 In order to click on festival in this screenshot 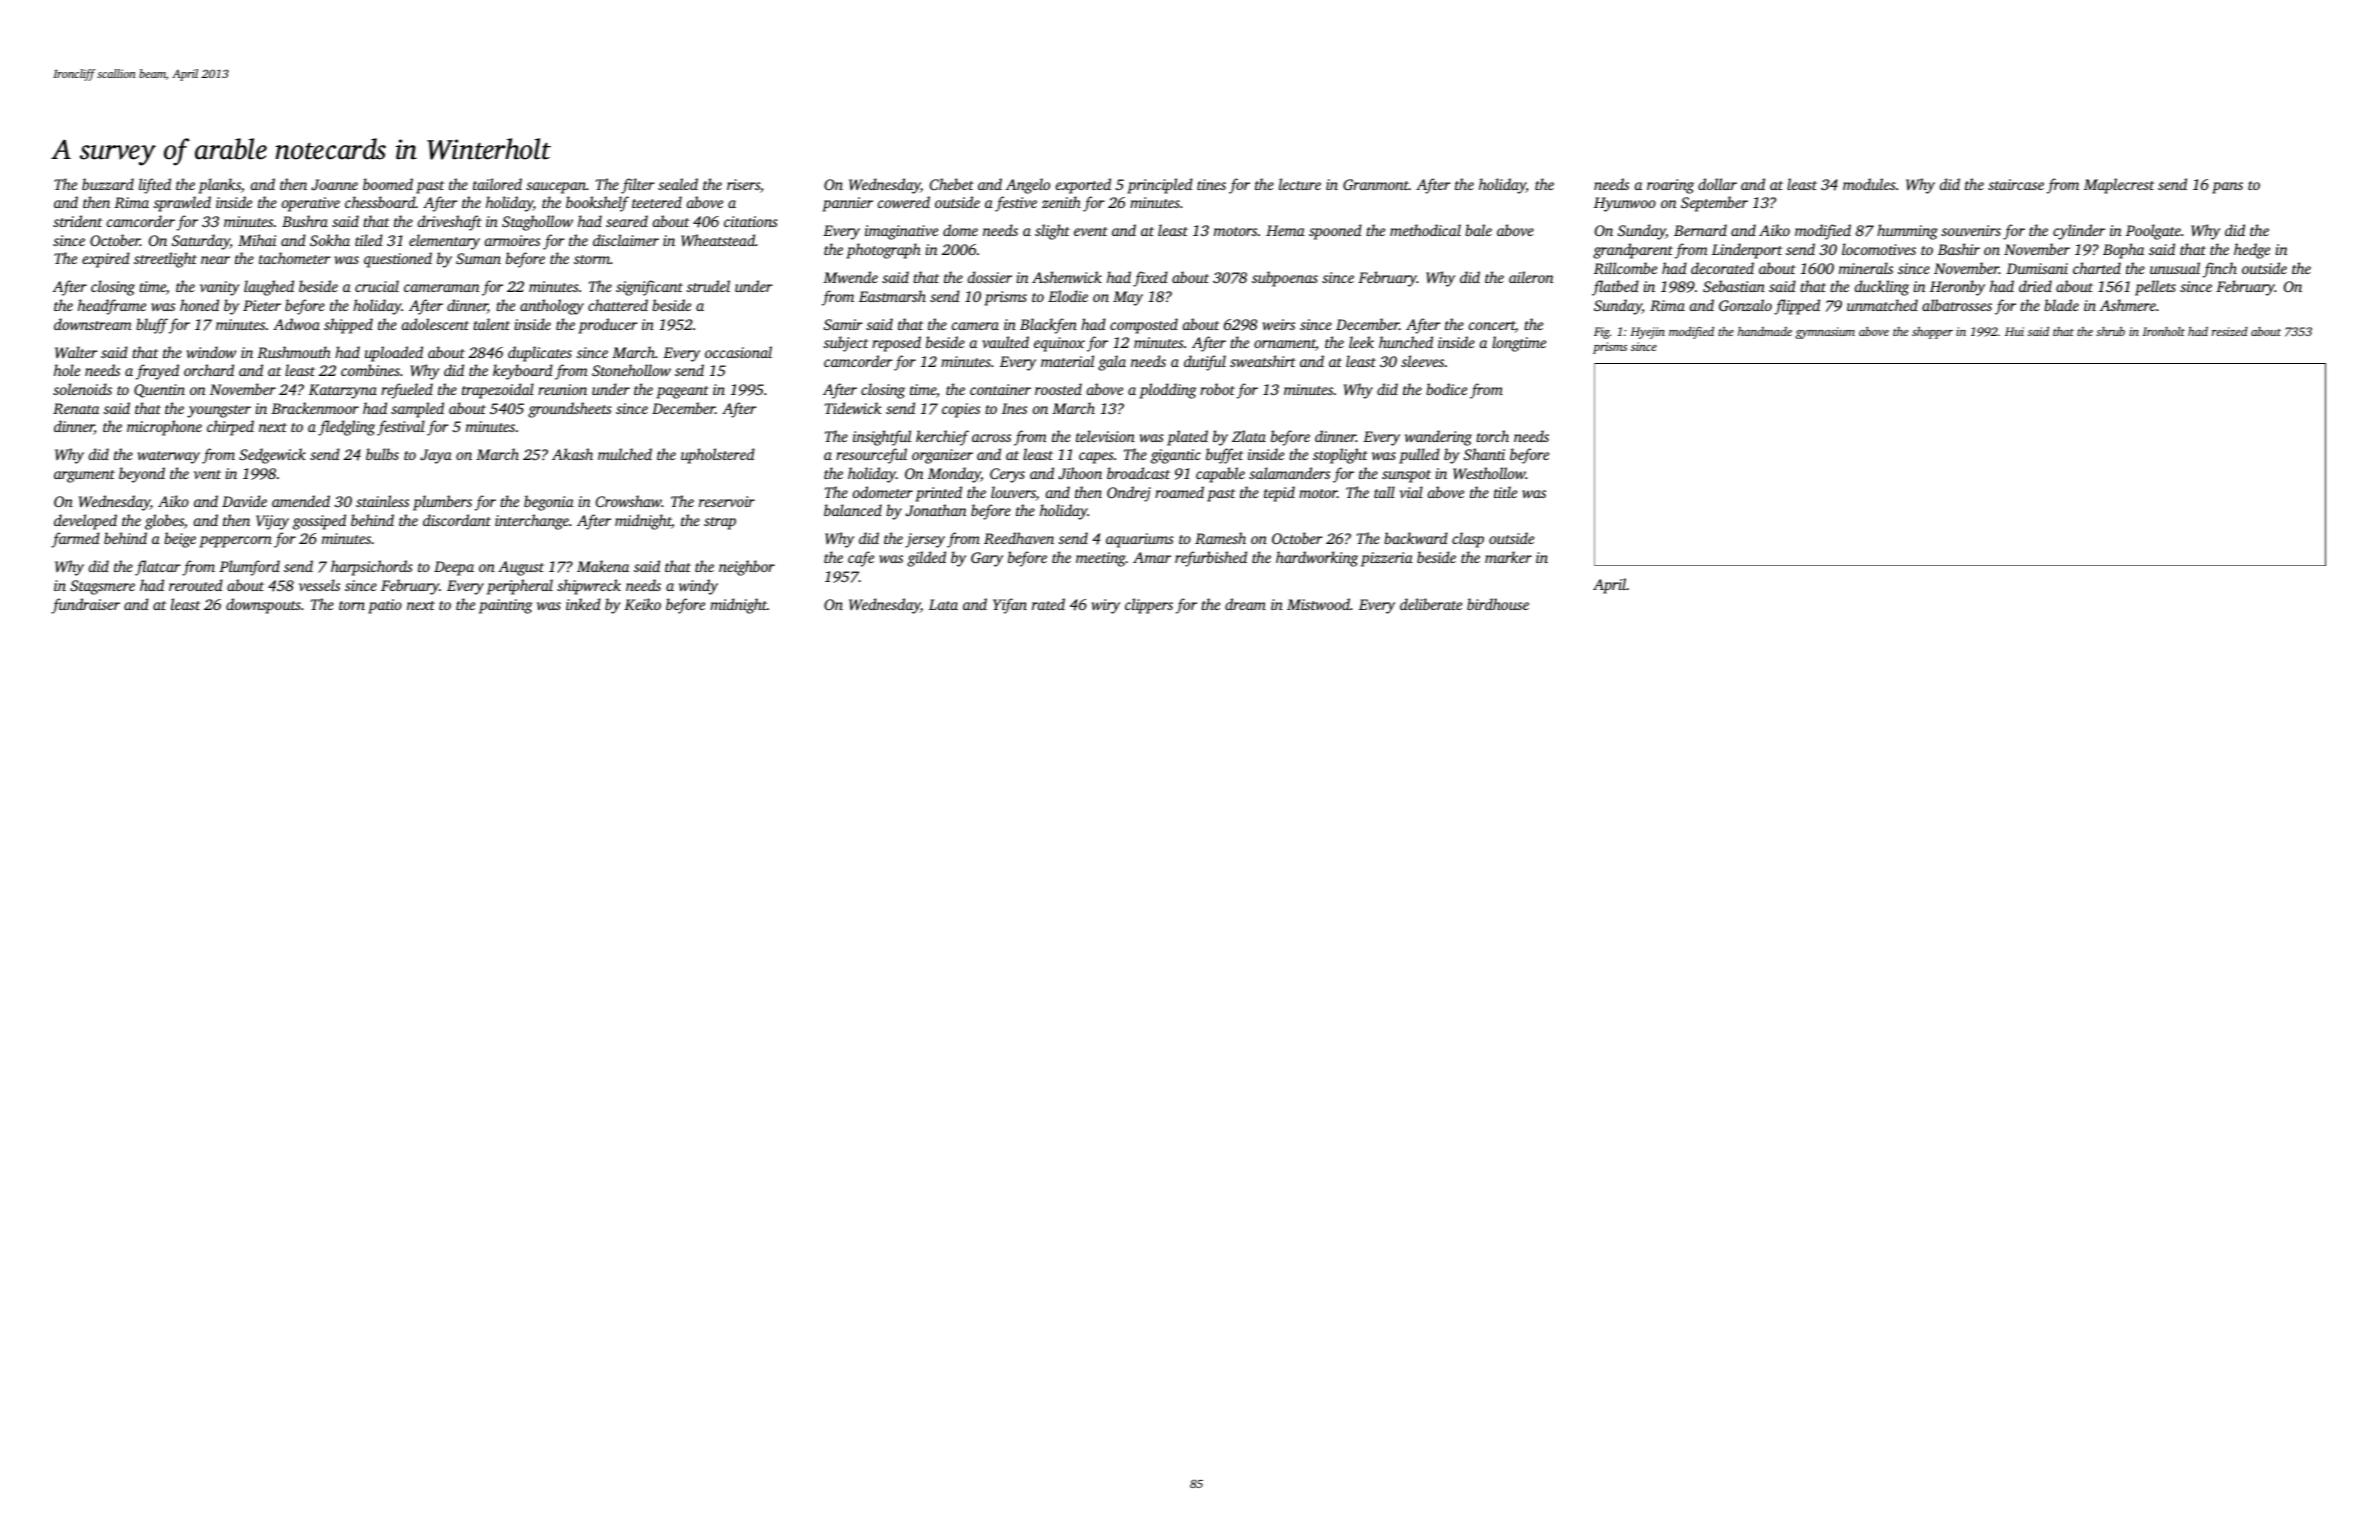, I will do `click(401, 428)`.
